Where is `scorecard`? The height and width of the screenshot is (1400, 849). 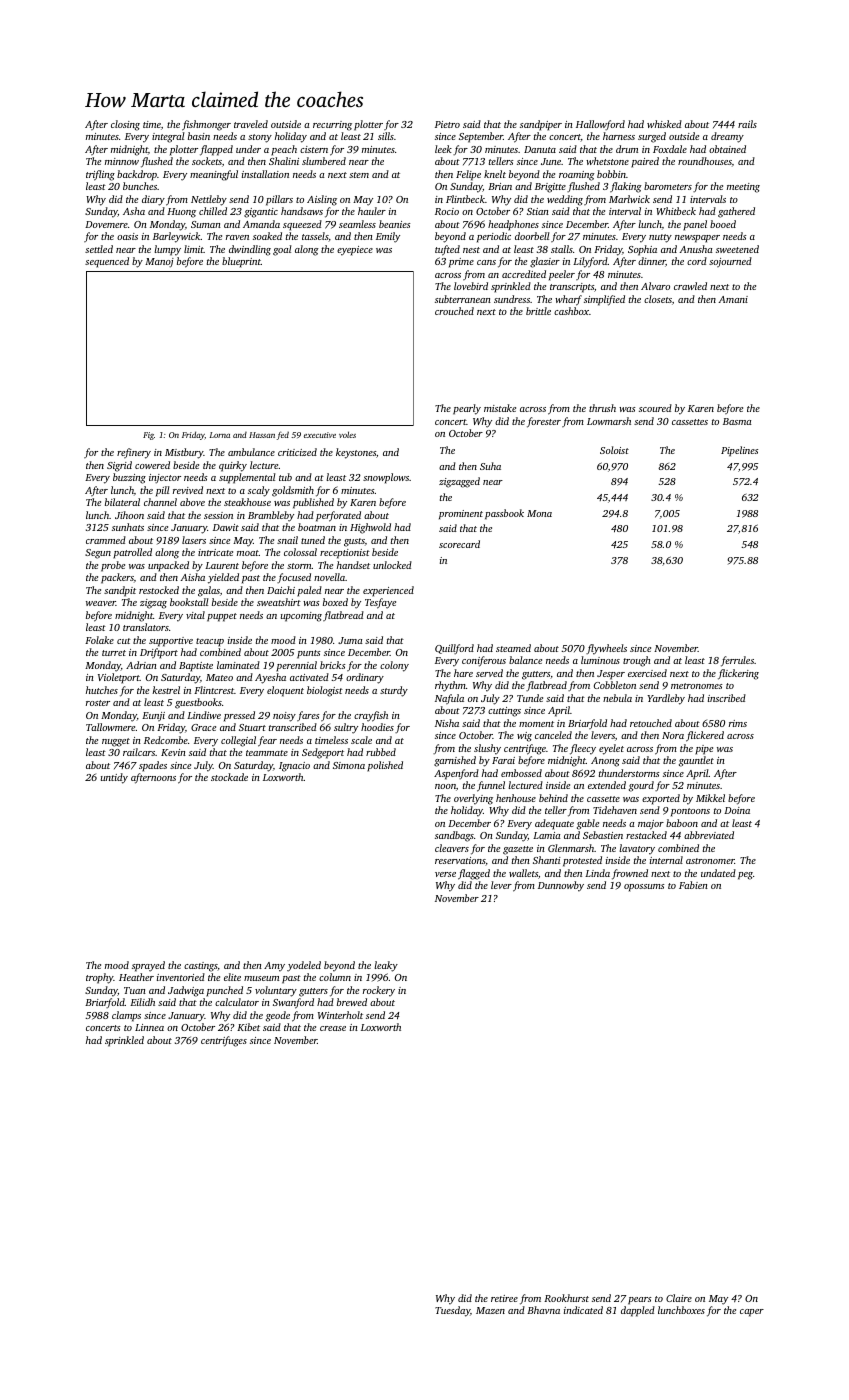
scorecard is located at coordinates (459, 544).
